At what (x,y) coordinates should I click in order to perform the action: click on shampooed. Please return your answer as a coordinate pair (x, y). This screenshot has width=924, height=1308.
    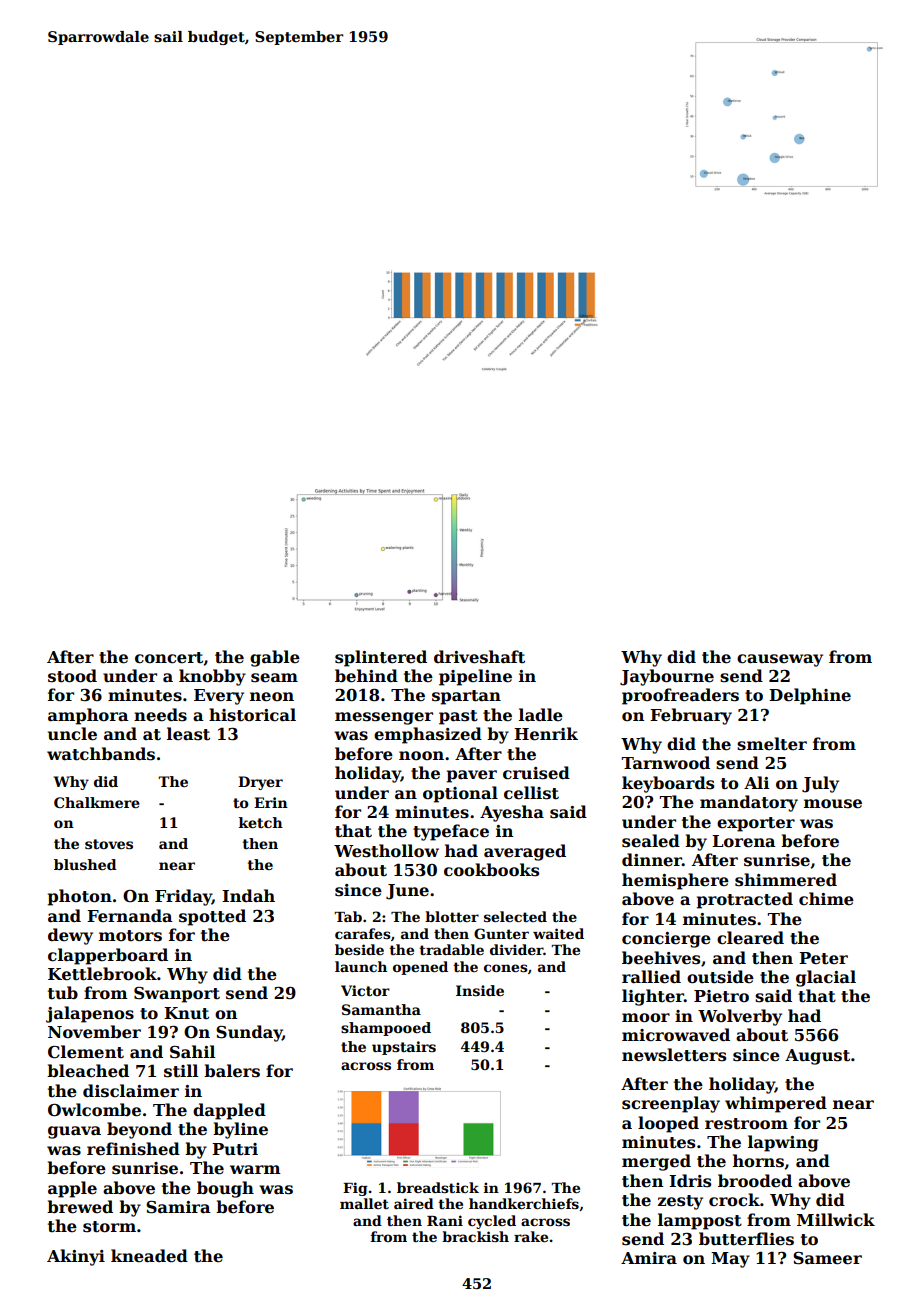
    Looking at the image, I should click on (386, 1029).
